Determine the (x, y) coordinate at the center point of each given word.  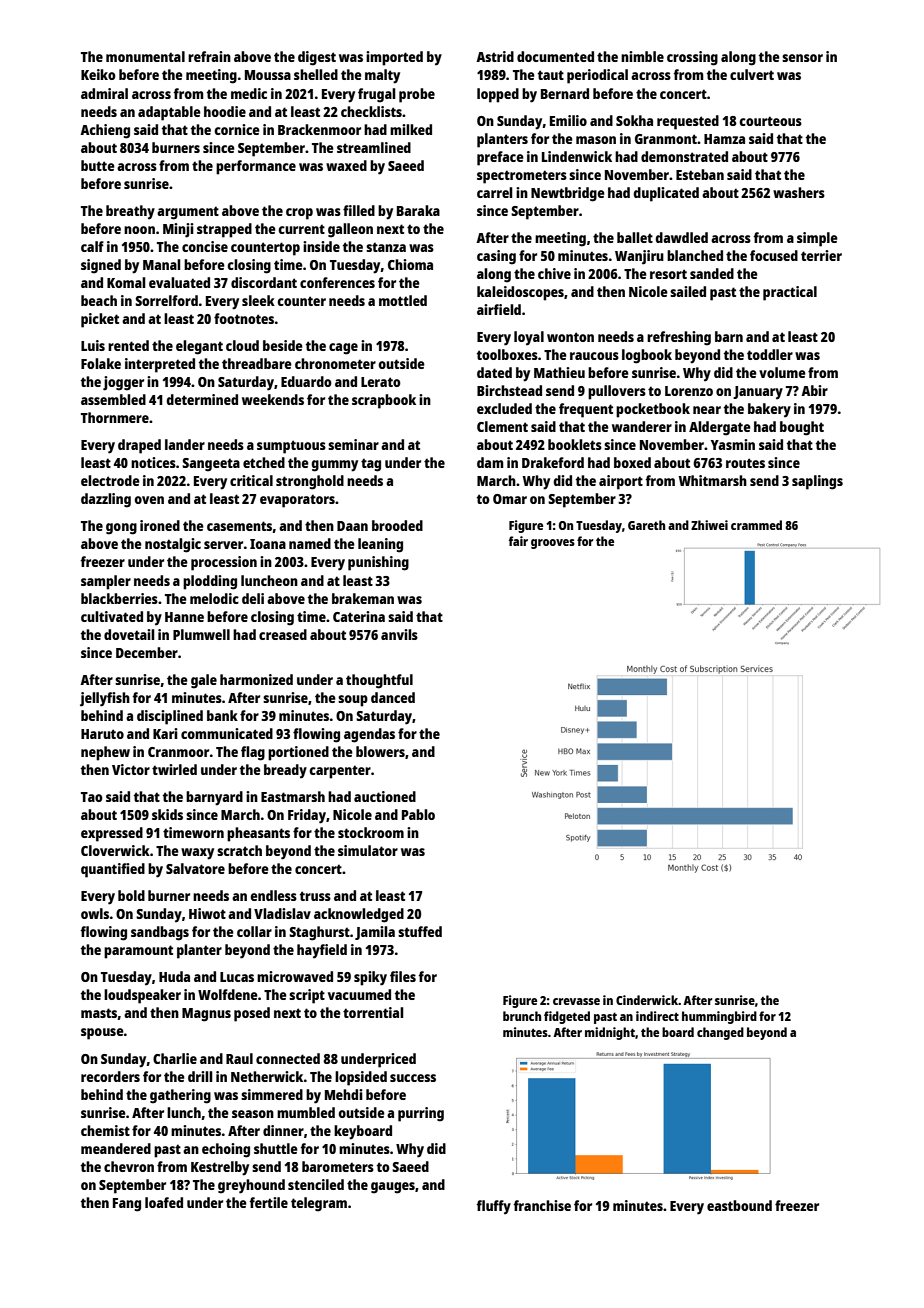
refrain (209, 56)
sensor (802, 58)
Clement (502, 426)
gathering (180, 1096)
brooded (397, 525)
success (413, 1078)
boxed (632, 462)
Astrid (495, 56)
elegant (199, 347)
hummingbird (719, 1017)
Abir (814, 390)
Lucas (237, 977)
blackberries (119, 598)
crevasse (576, 1001)
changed (720, 1033)
